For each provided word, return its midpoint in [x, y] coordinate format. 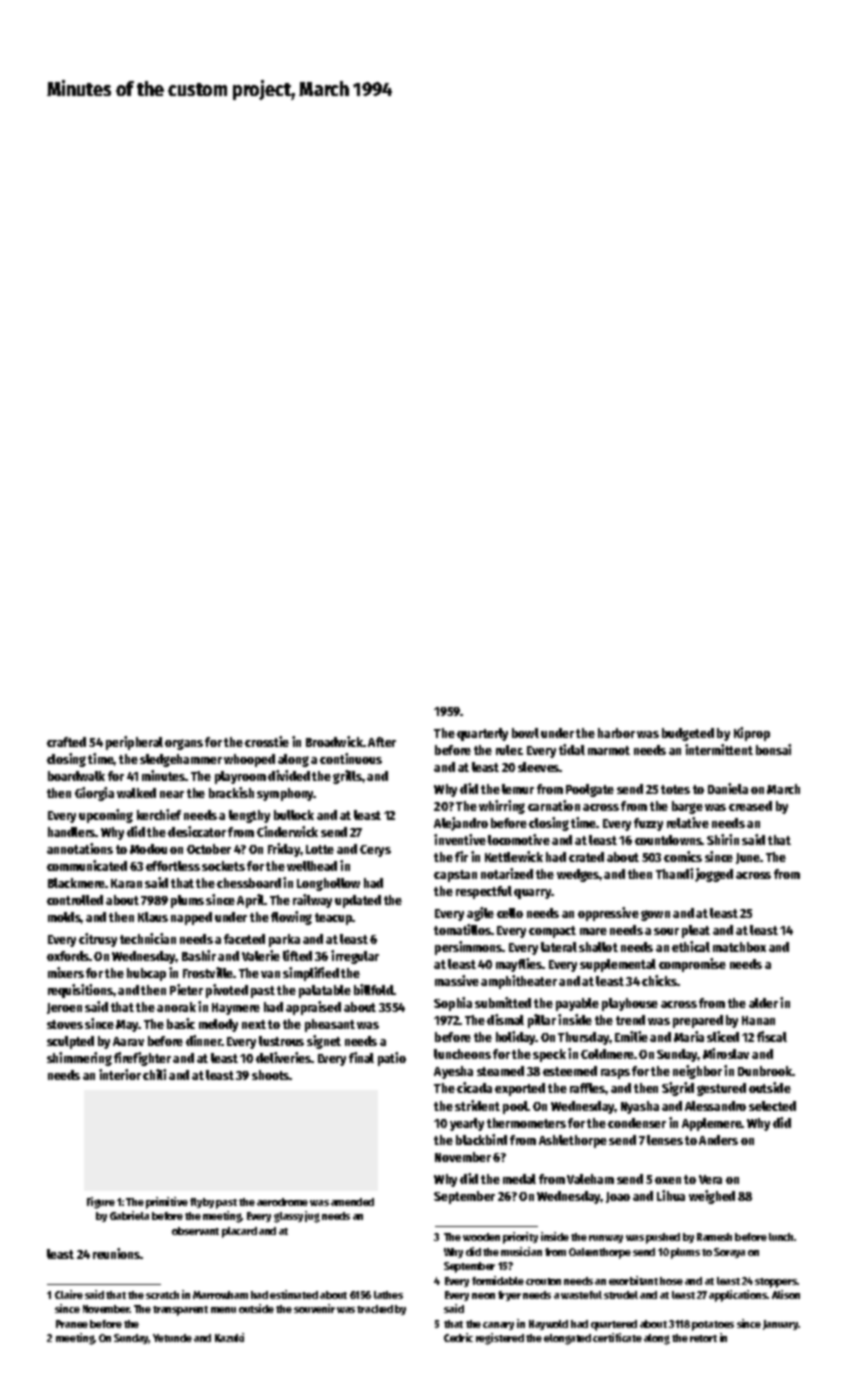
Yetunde [172, 1338]
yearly [467, 1124]
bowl [525, 733]
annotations [80, 848]
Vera [710, 1179]
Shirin [723, 839]
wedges [578, 875]
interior [120, 1074]
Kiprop [752, 734]
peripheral [134, 743]
